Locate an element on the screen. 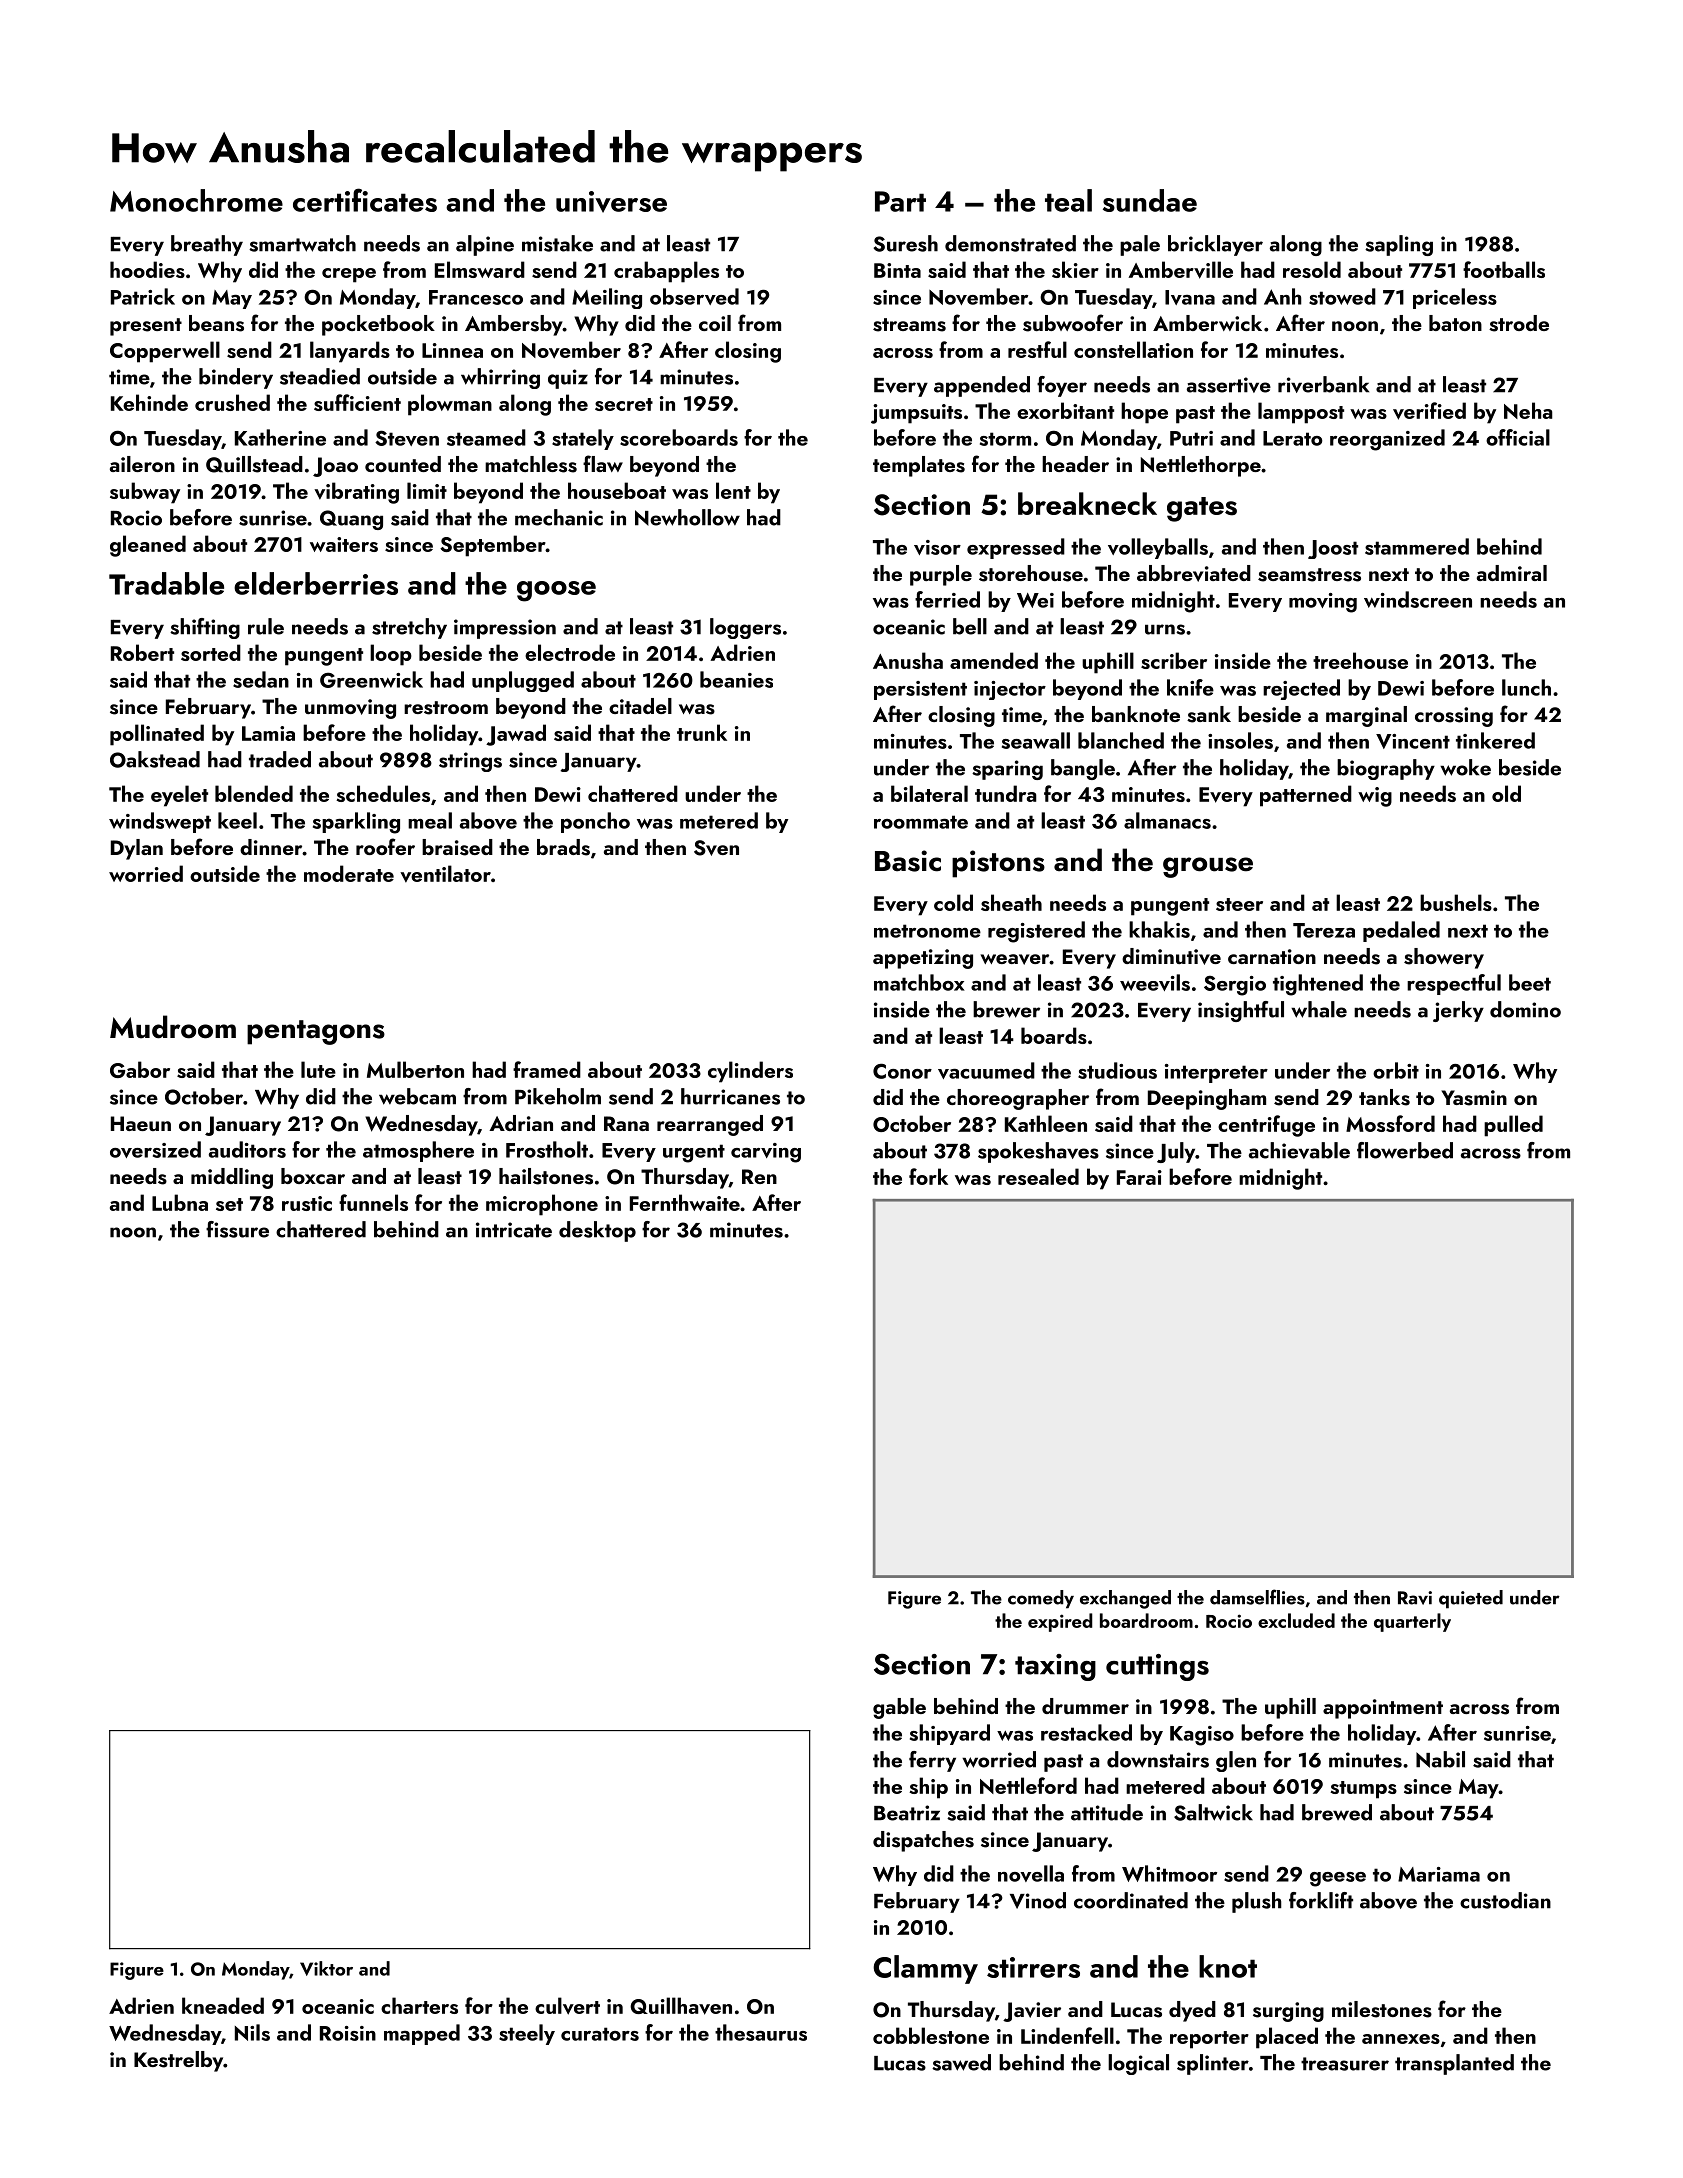  excluded is located at coordinates (1296, 1620).
